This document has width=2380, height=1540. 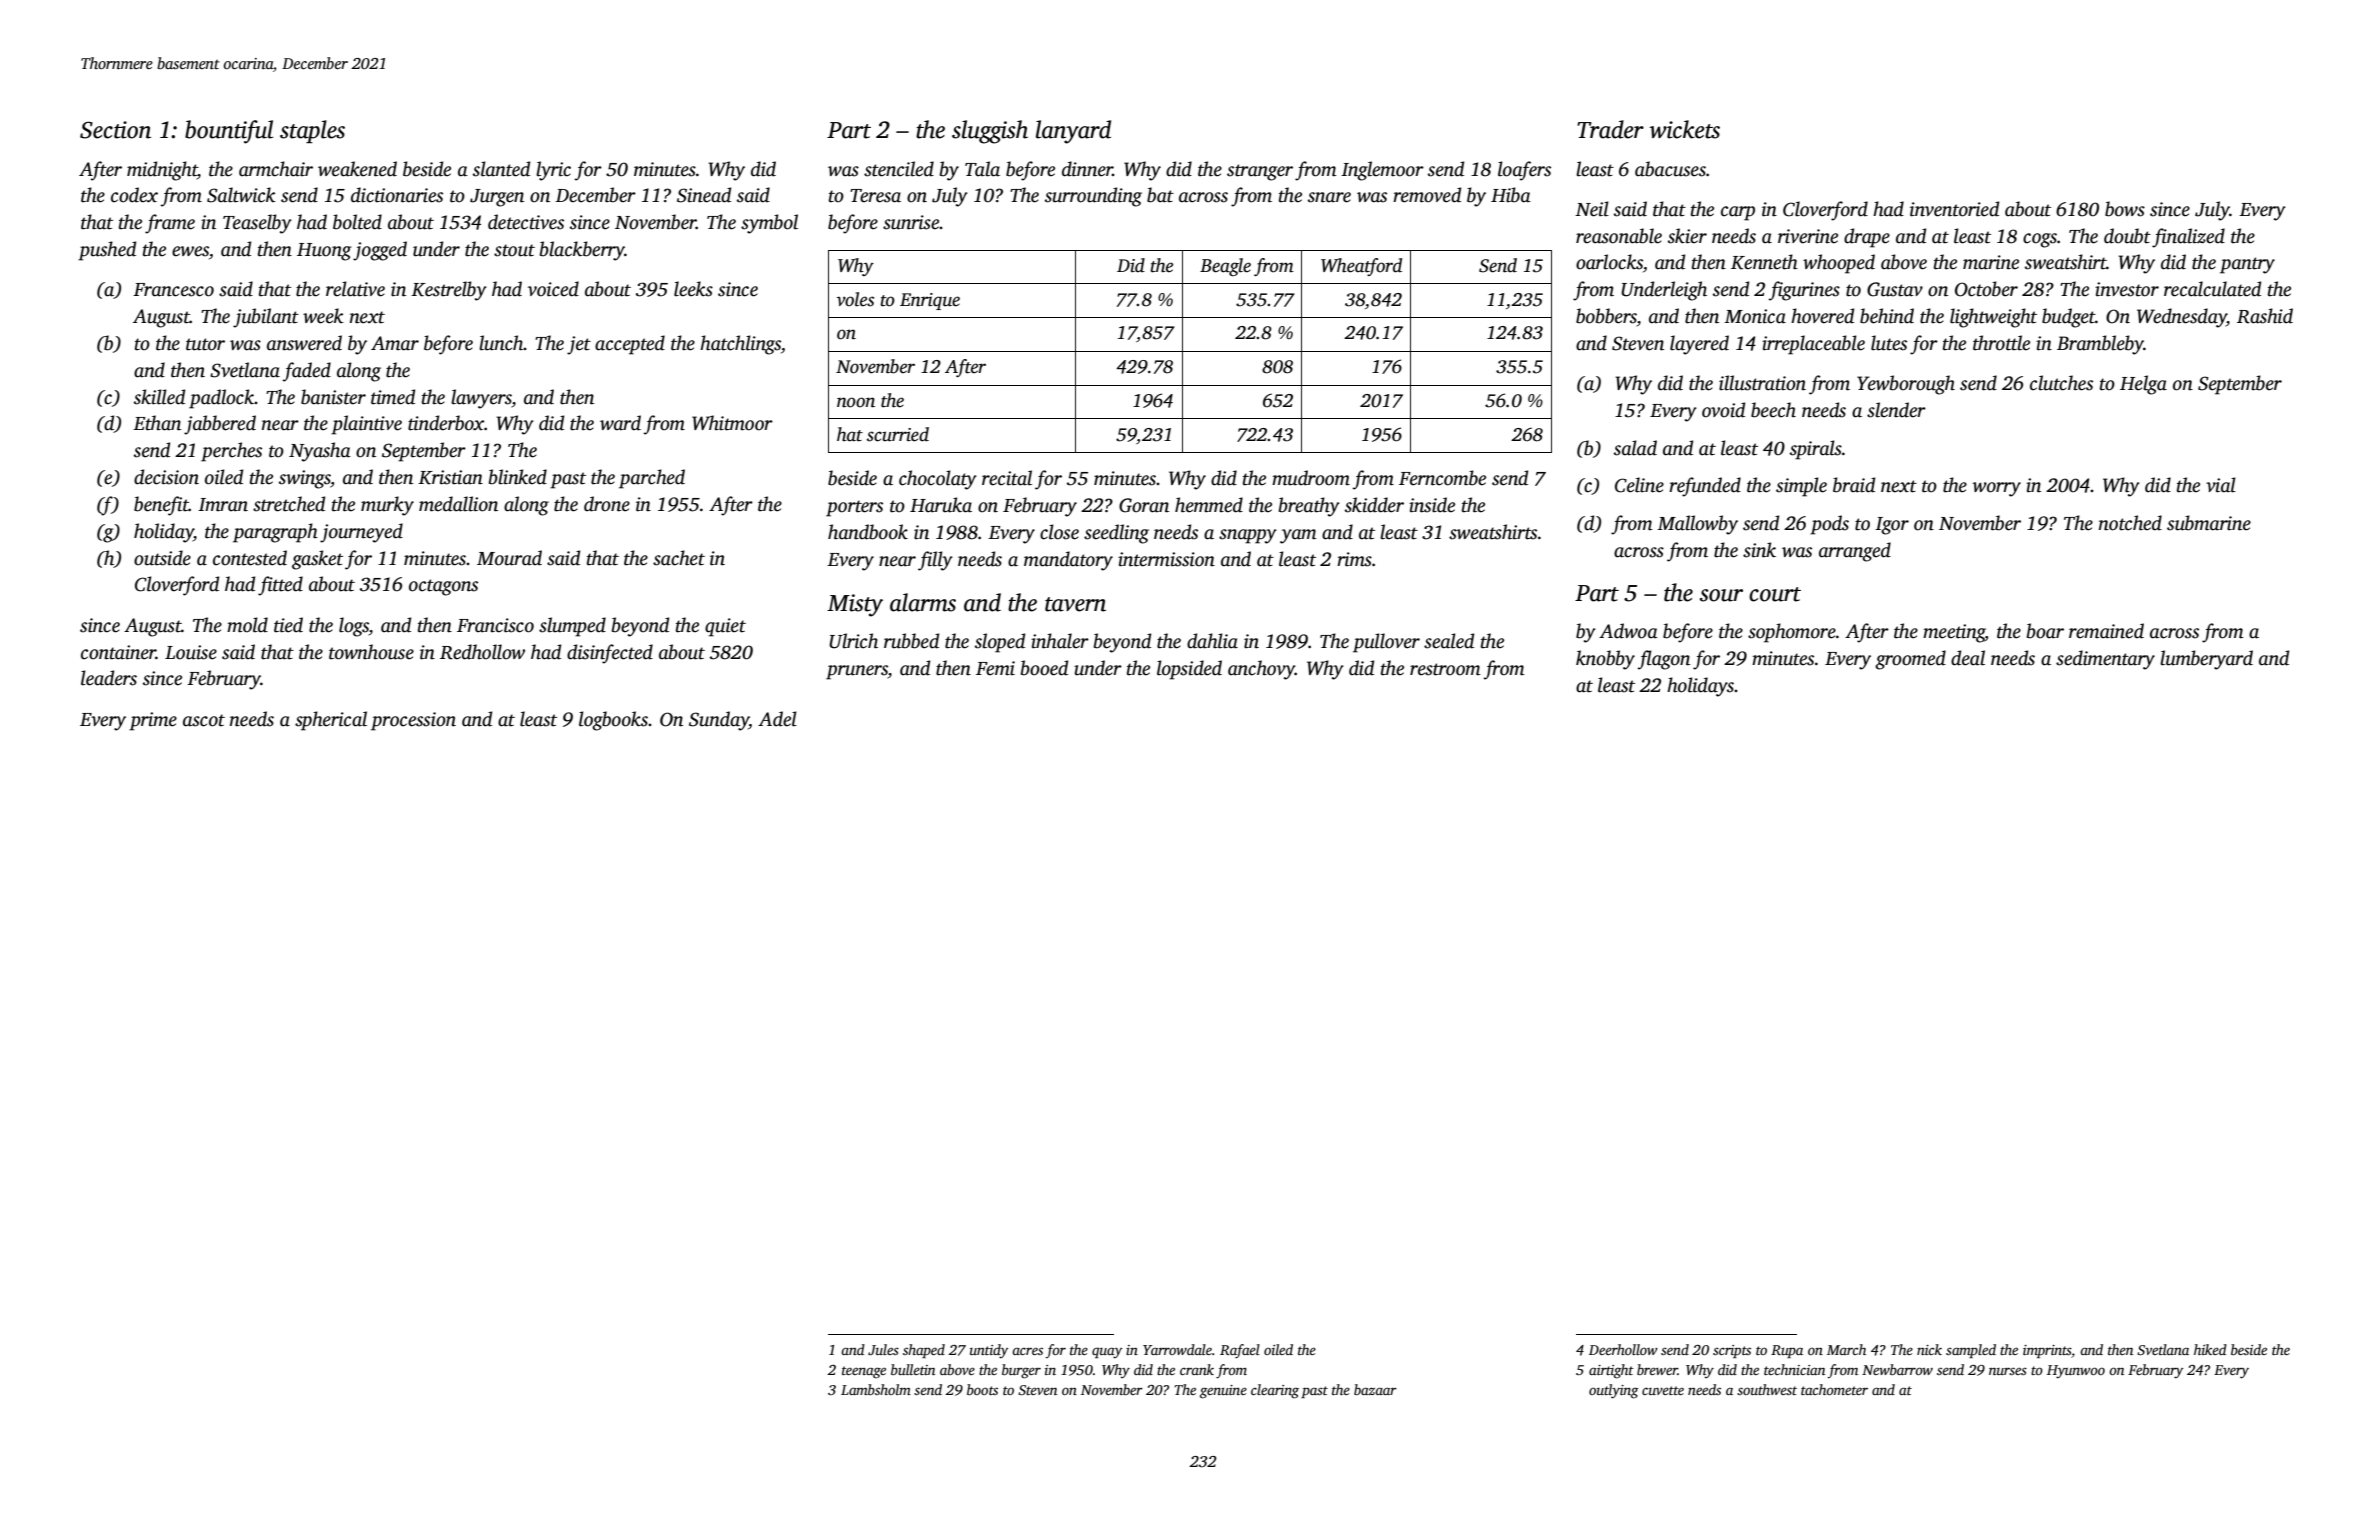 I want to click on rims, so click(x=1354, y=559).
